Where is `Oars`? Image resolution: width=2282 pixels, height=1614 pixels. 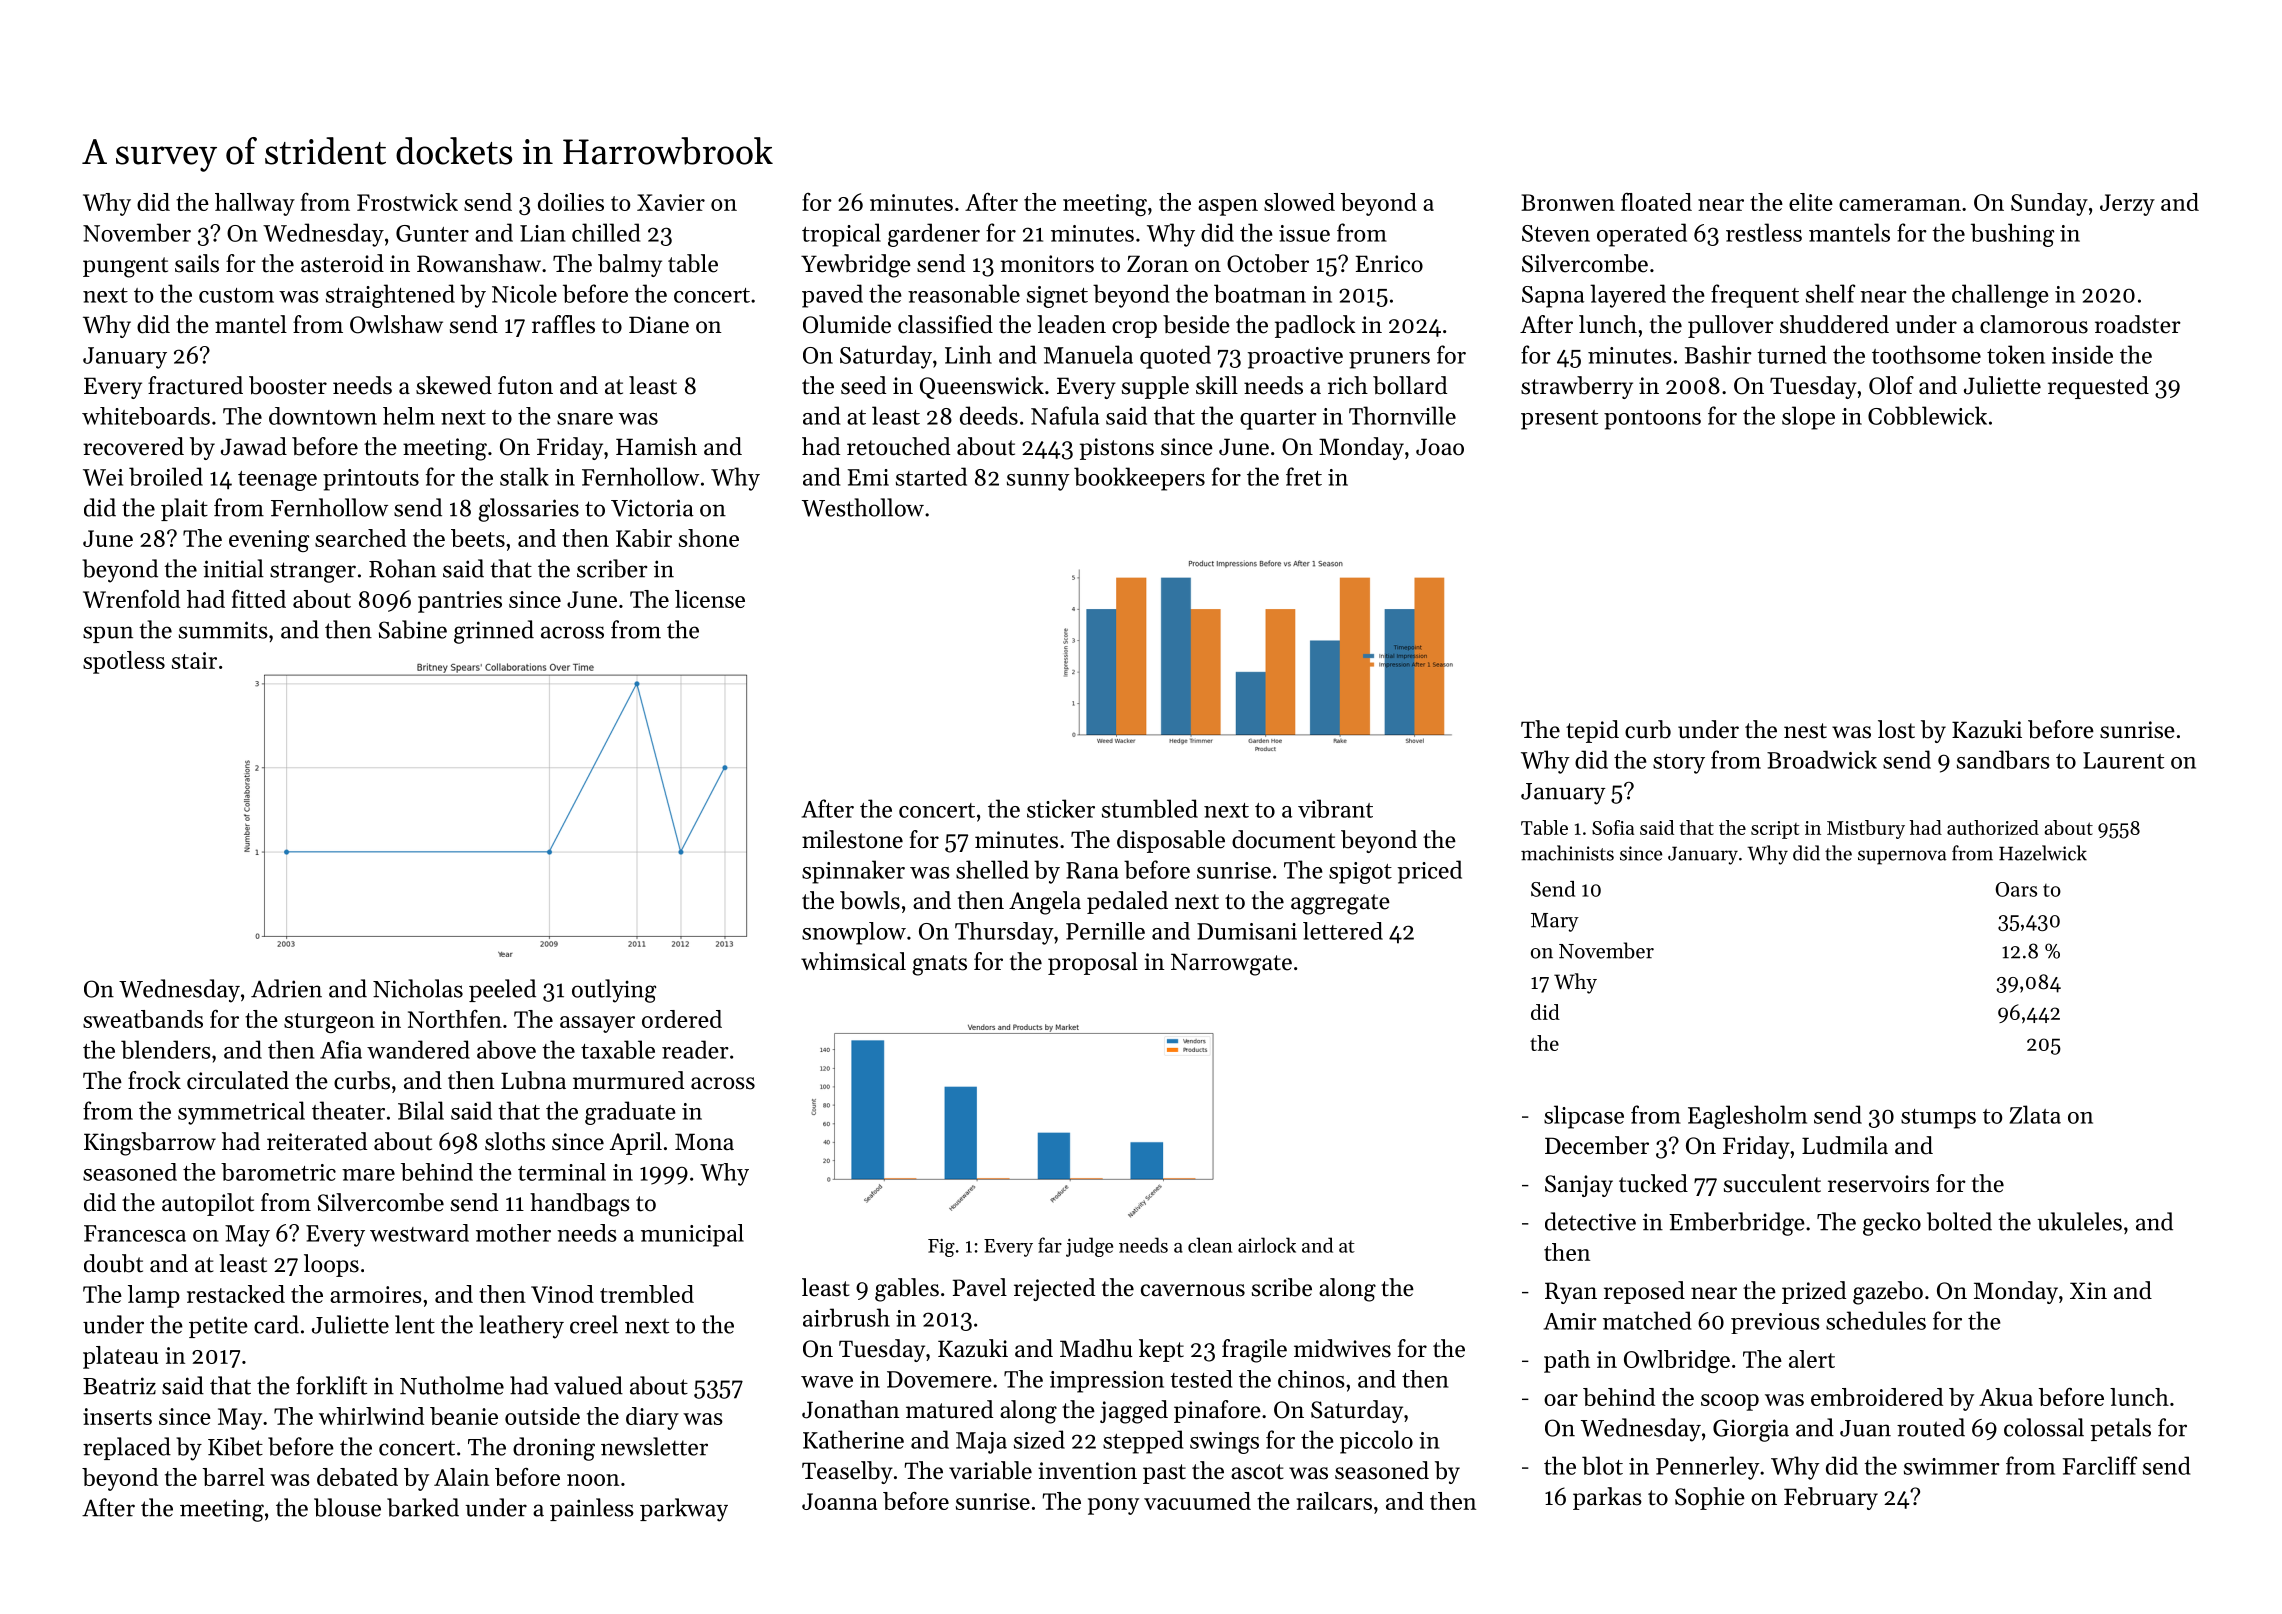
Oars is located at coordinates (2016, 889).
